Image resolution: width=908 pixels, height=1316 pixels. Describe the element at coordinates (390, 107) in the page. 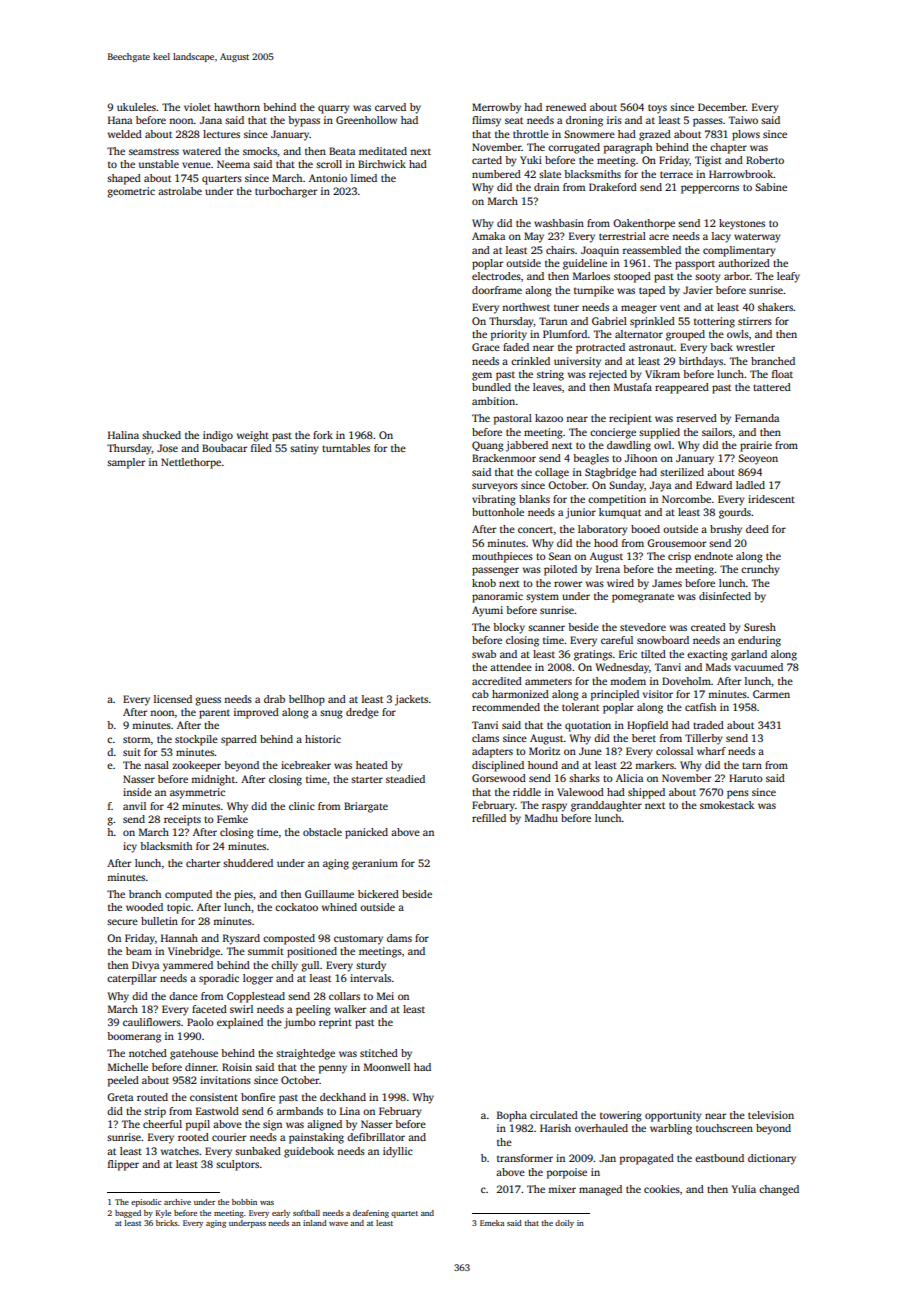

I see `carved` at that location.
